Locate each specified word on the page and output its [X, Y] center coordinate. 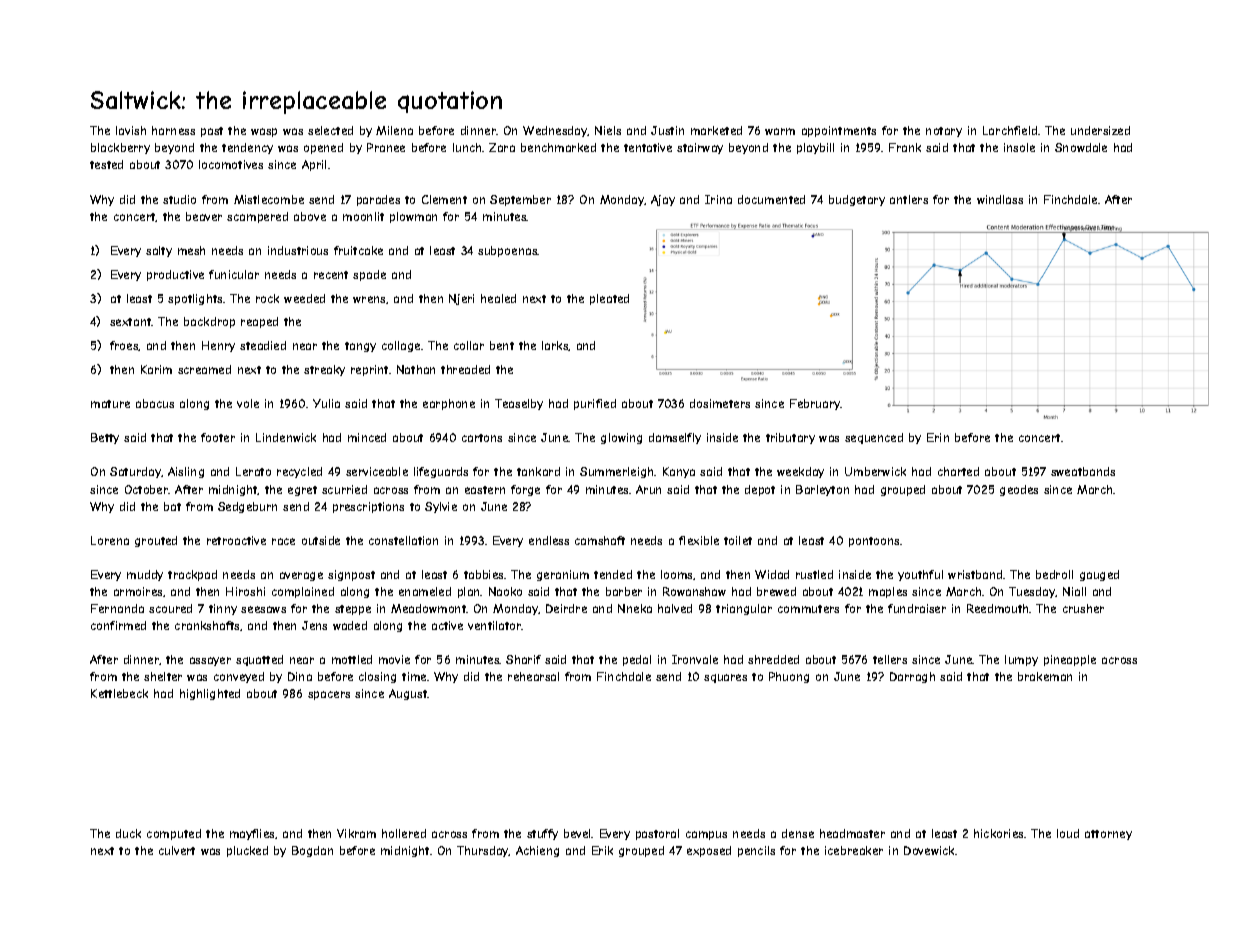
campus [706, 835]
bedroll [1054, 574]
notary [944, 132]
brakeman [1045, 676]
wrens [369, 299]
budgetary [857, 200]
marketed [716, 130]
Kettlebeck [119, 693]
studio [179, 199]
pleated [609, 299]
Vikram [356, 833]
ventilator [495, 625]
